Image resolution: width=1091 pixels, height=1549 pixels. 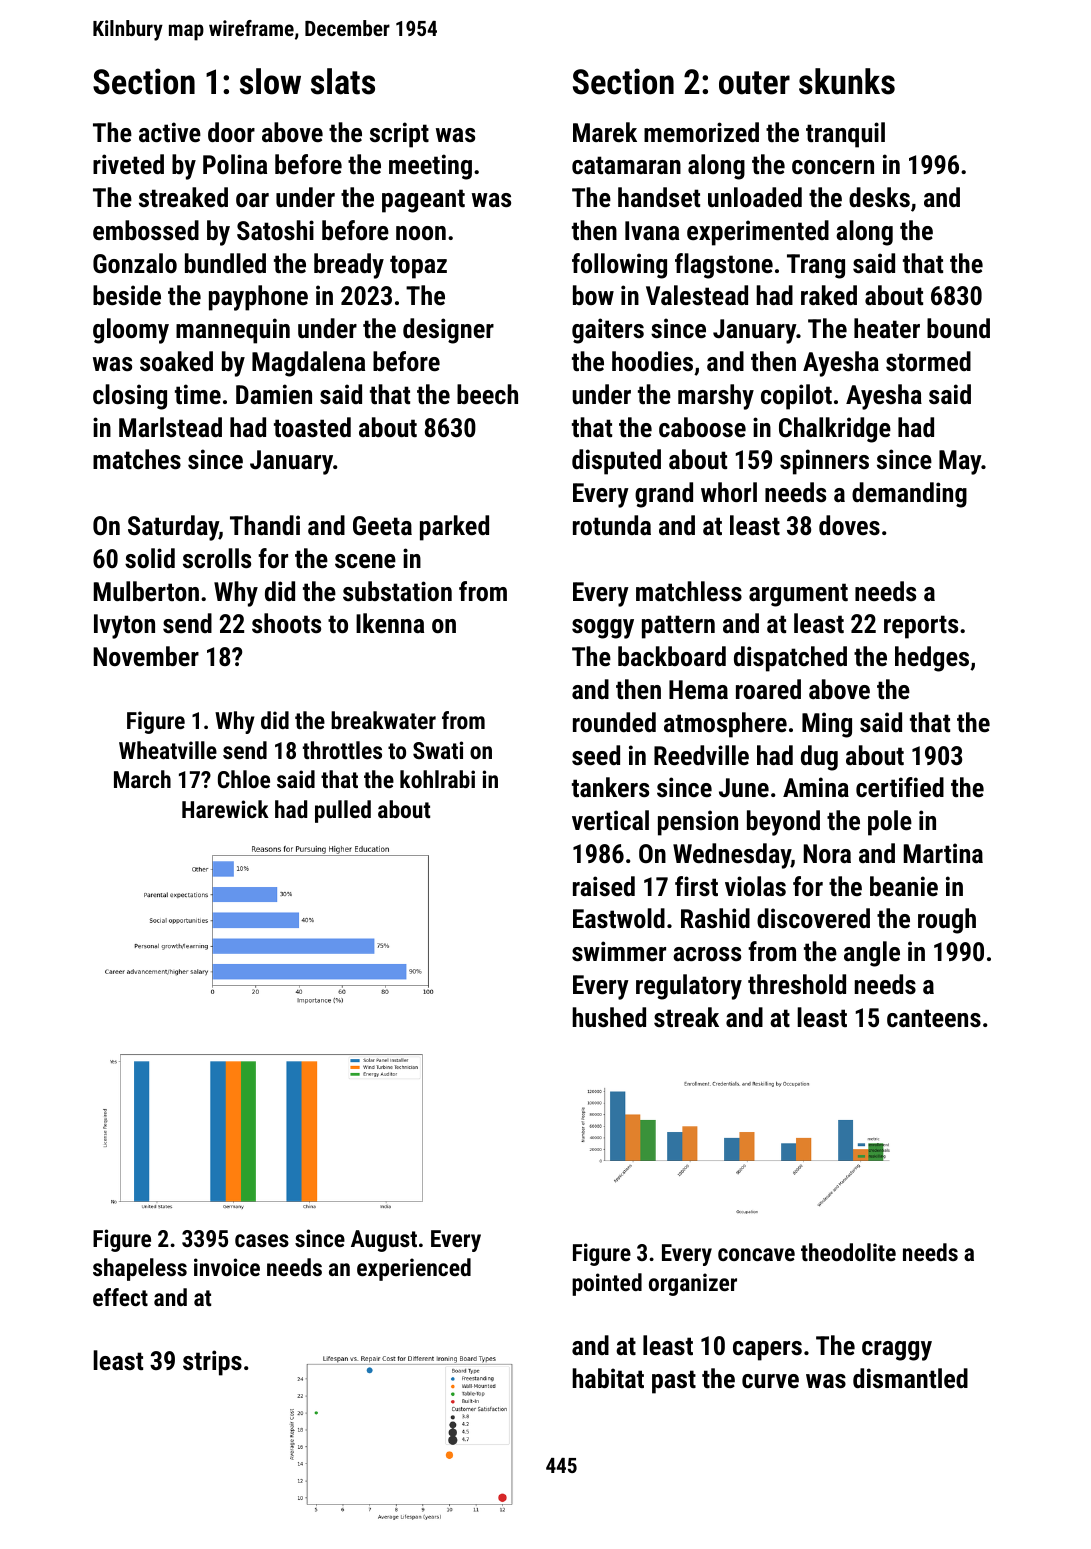 I want to click on habitat, so click(x=608, y=1378).
